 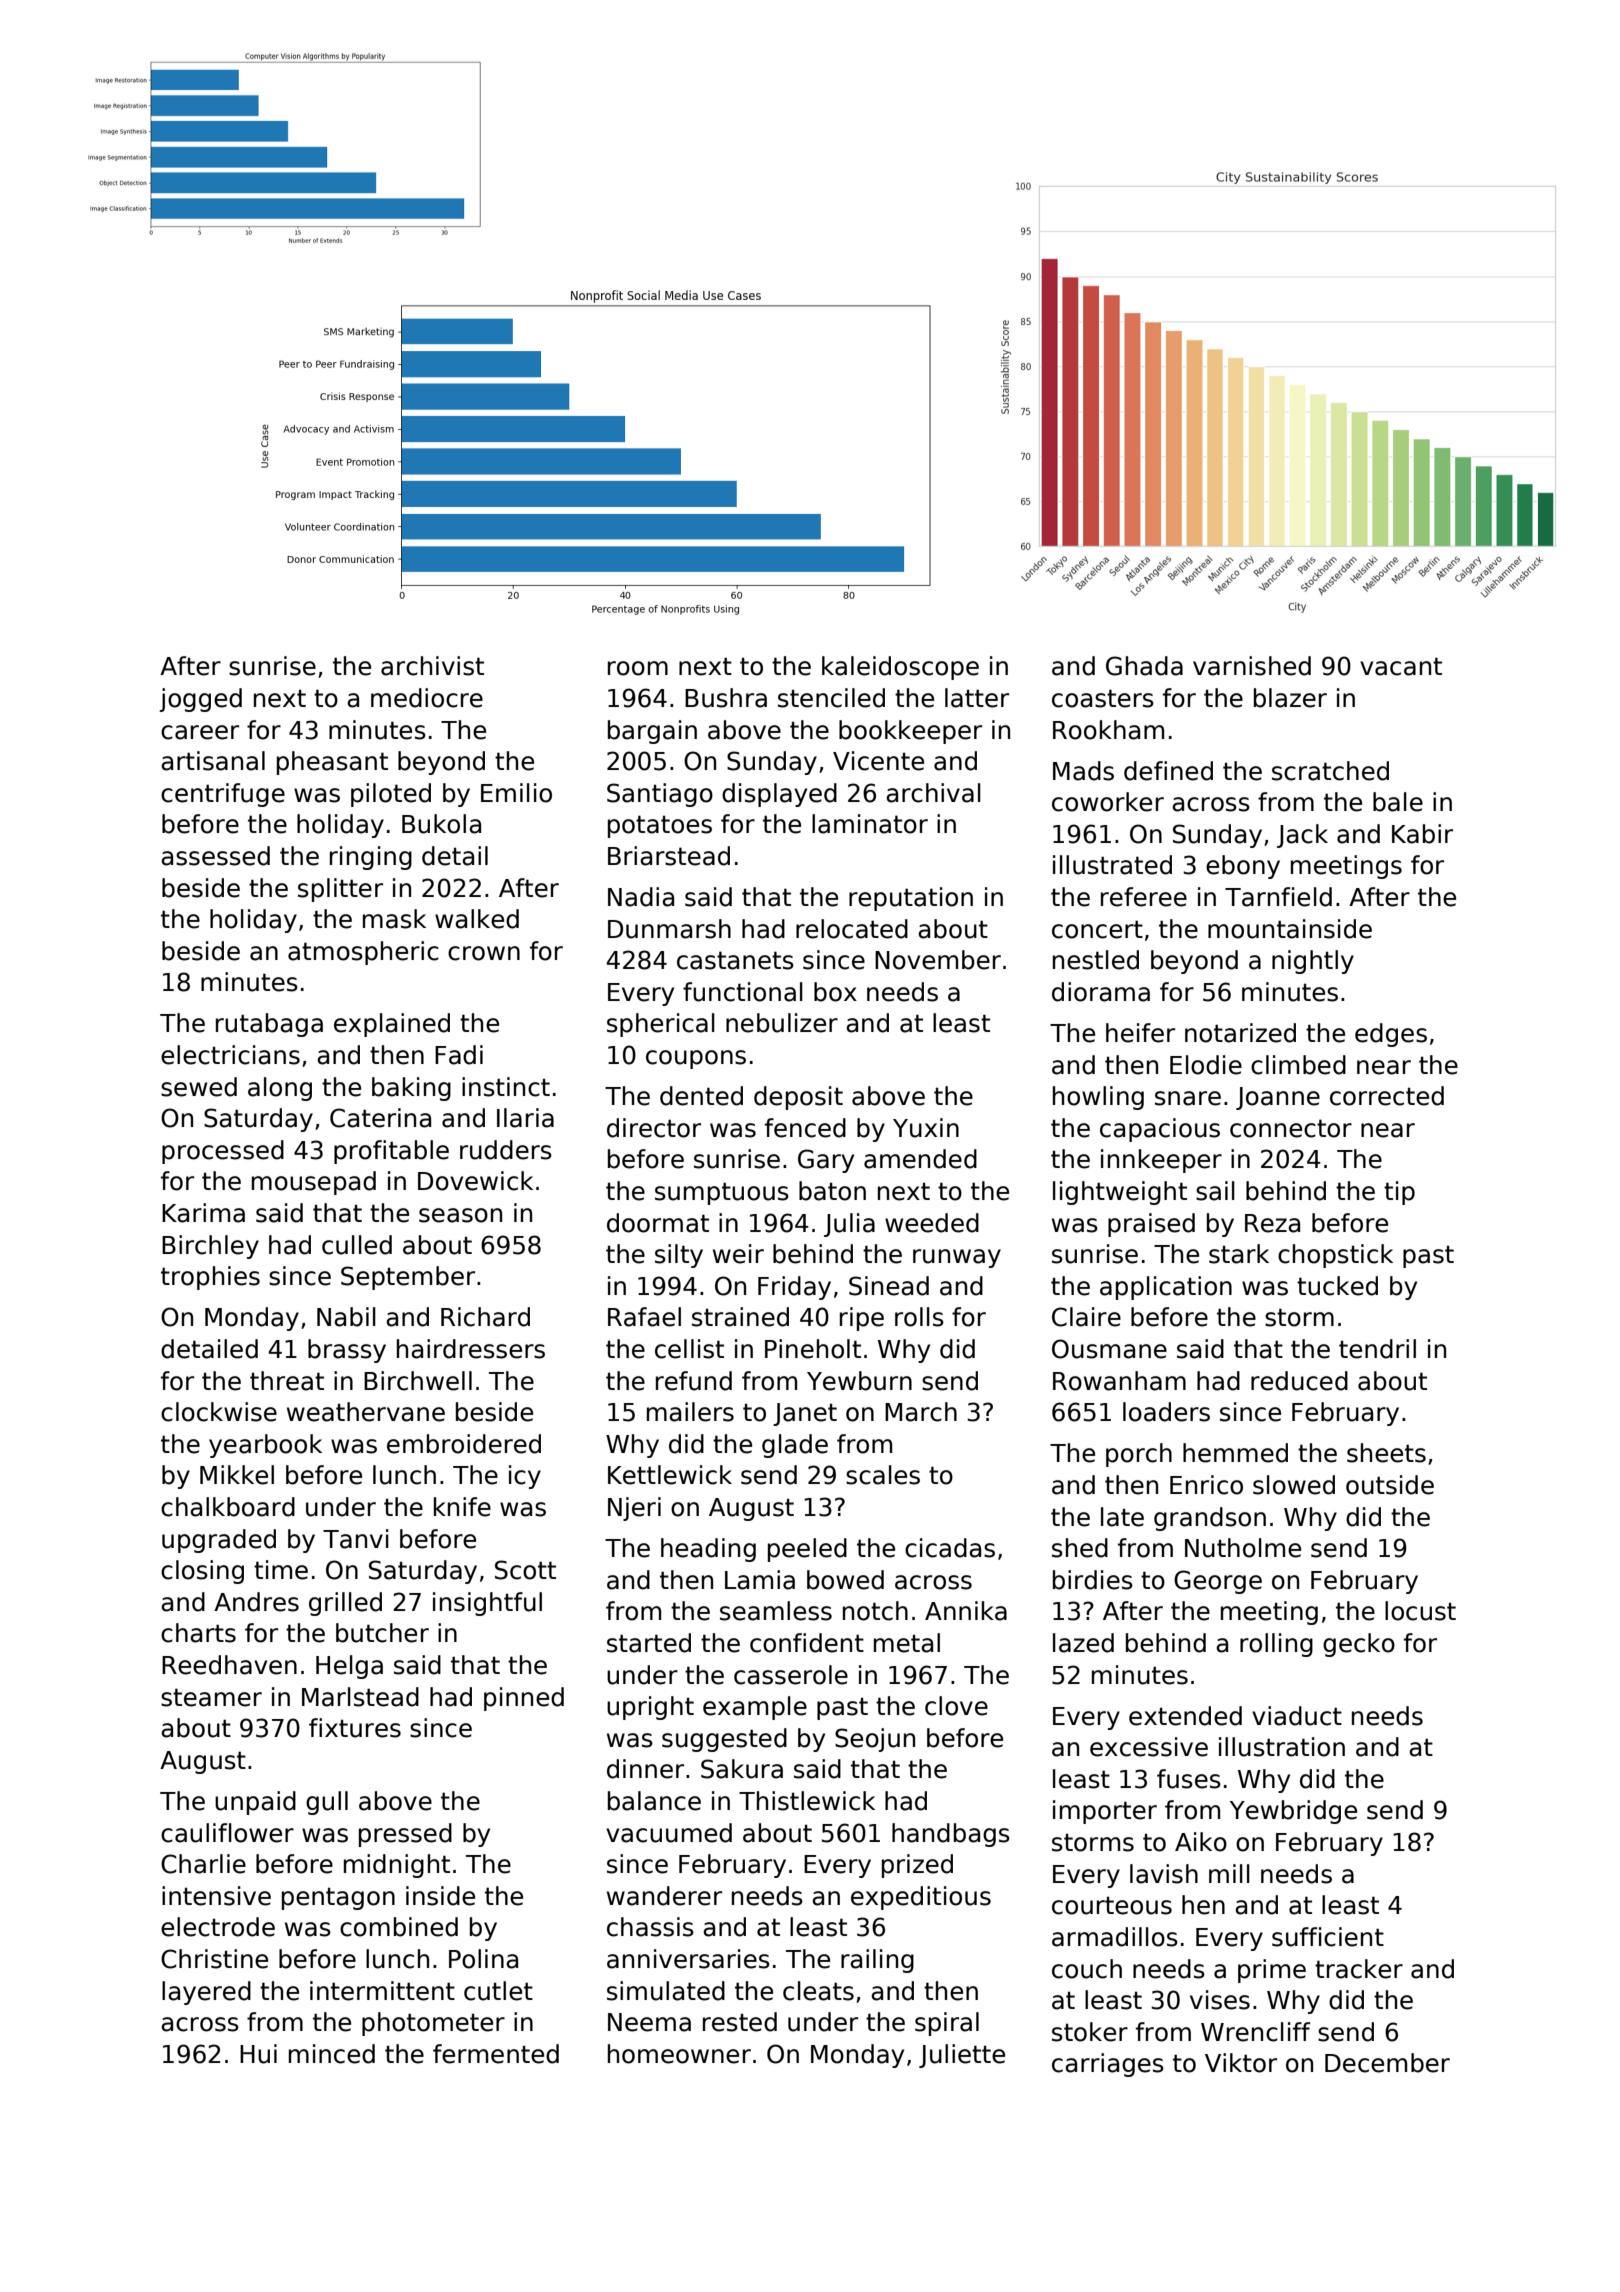 I want to click on nightly, so click(x=1313, y=962).
